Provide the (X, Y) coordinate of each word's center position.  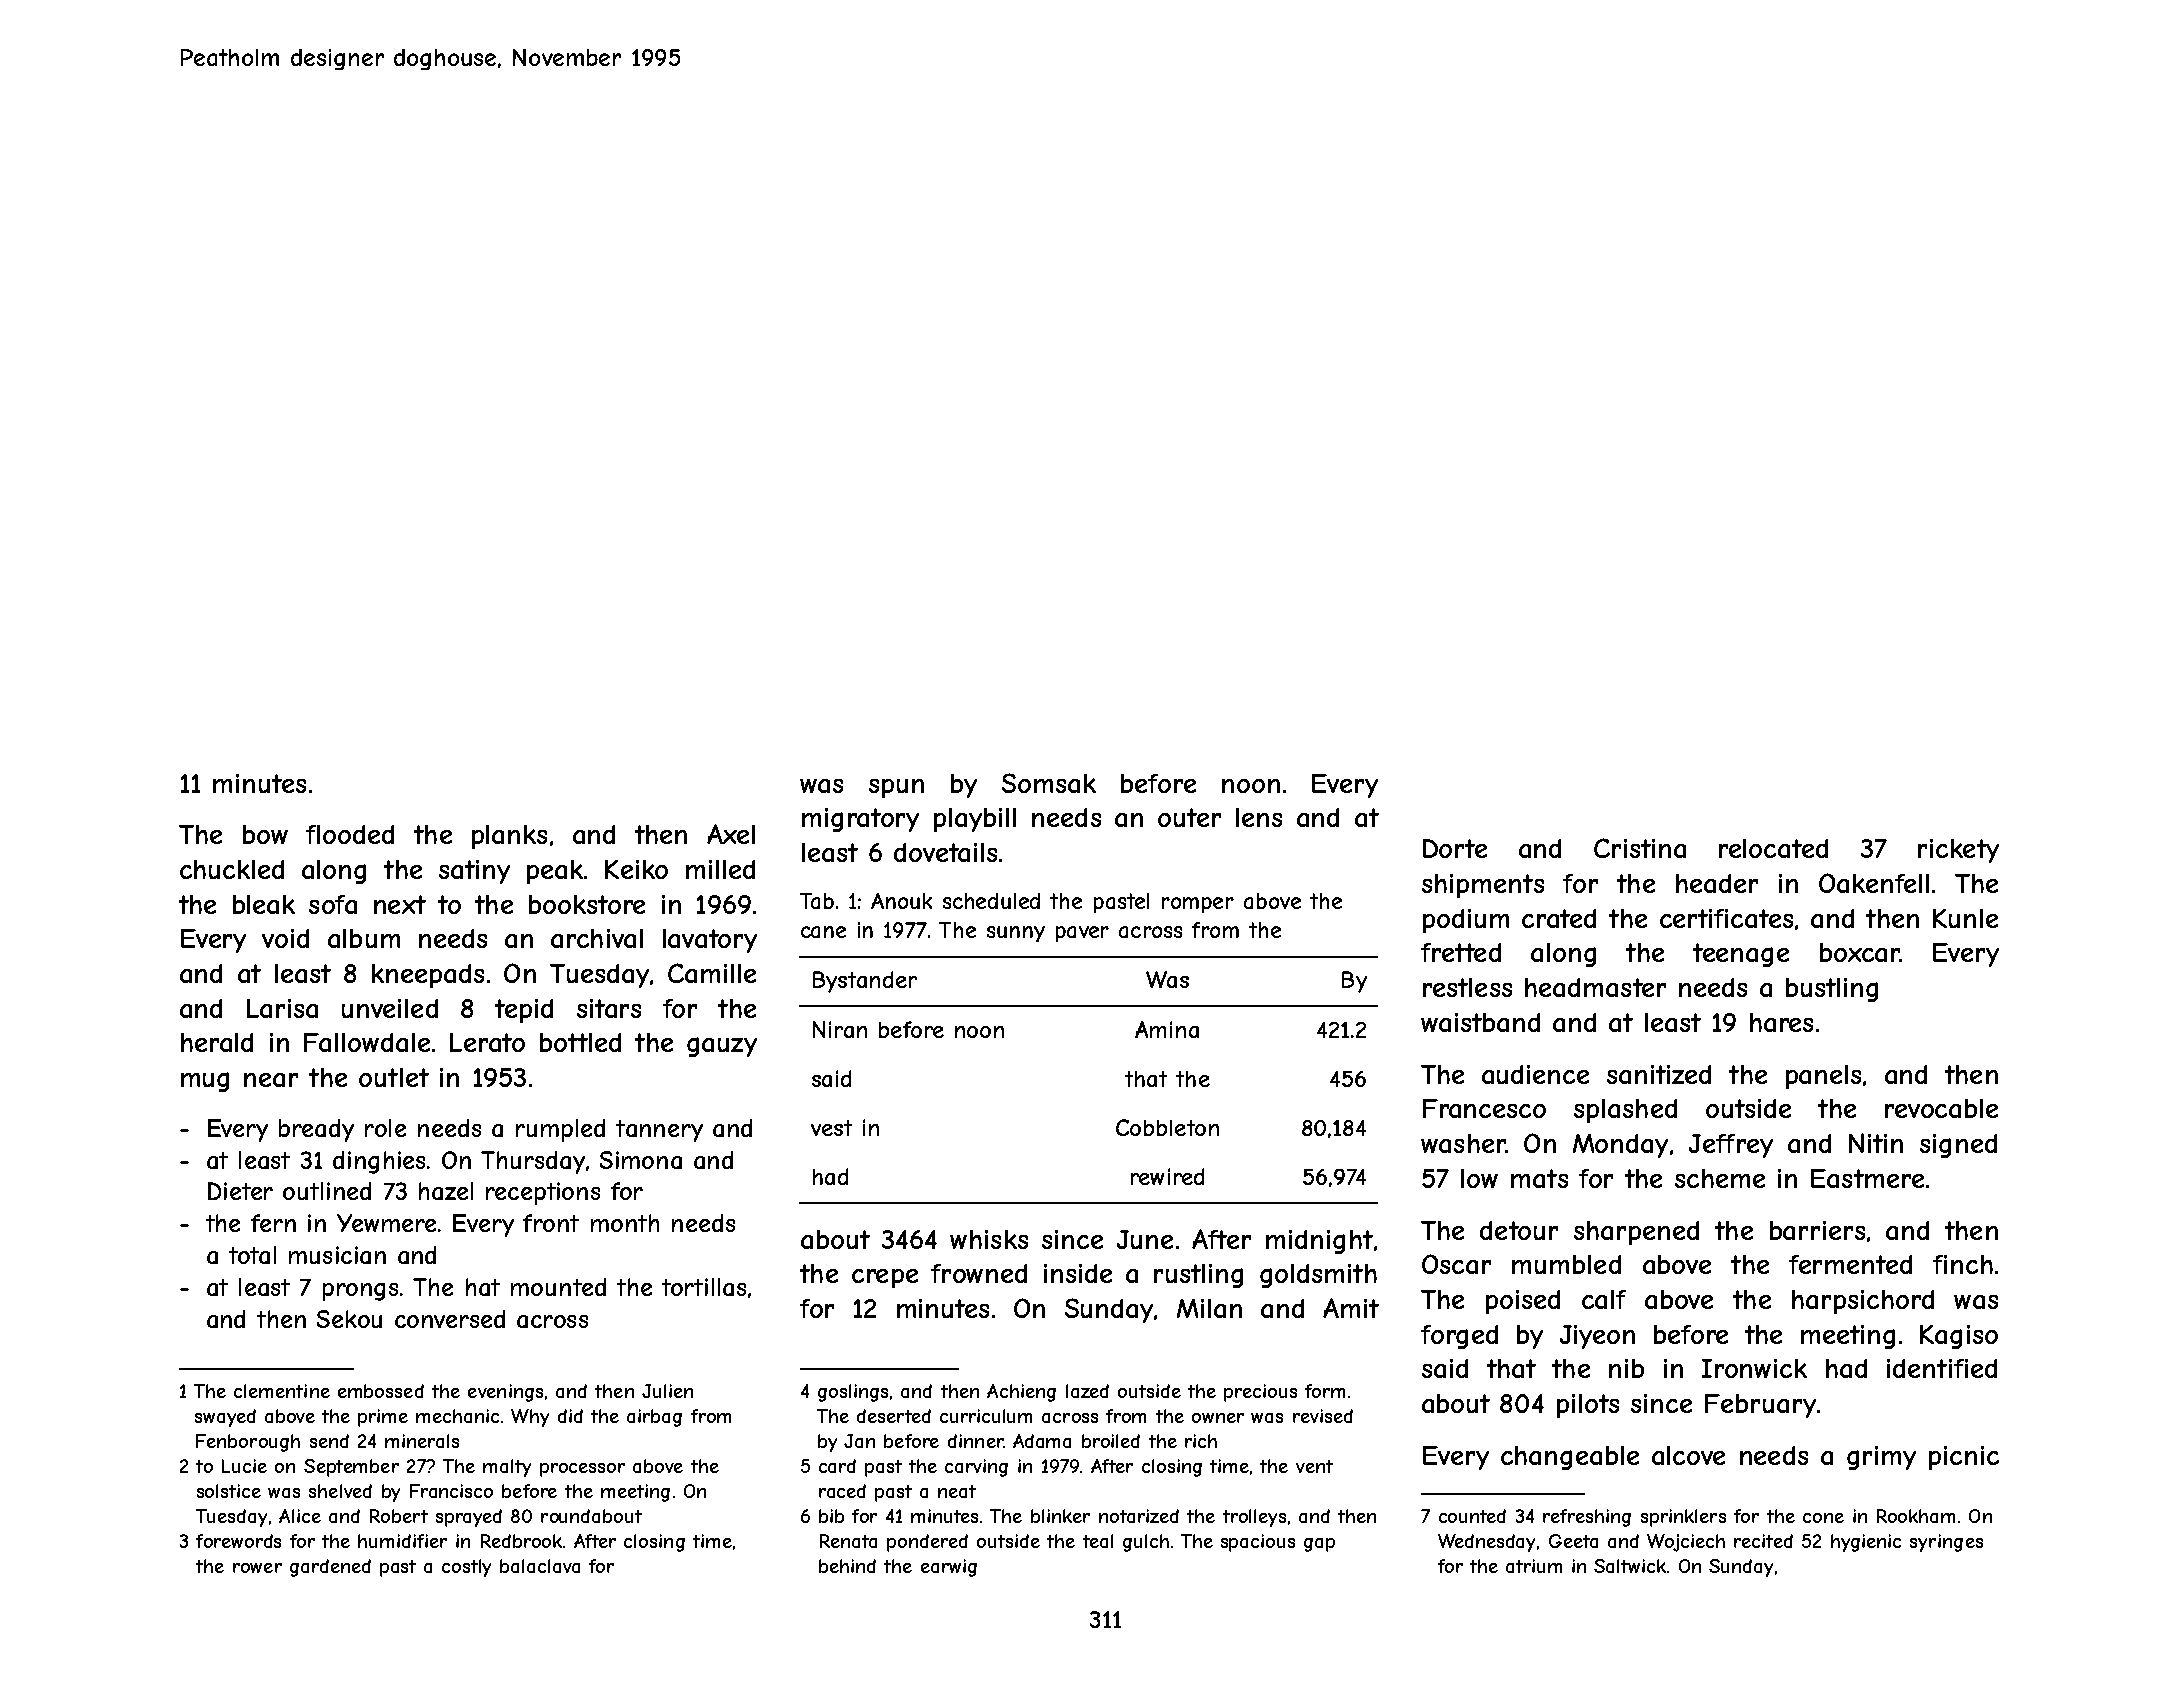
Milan (1209, 1308)
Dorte (1455, 848)
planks (509, 837)
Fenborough (248, 1443)
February (1760, 1406)
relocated (1773, 848)
